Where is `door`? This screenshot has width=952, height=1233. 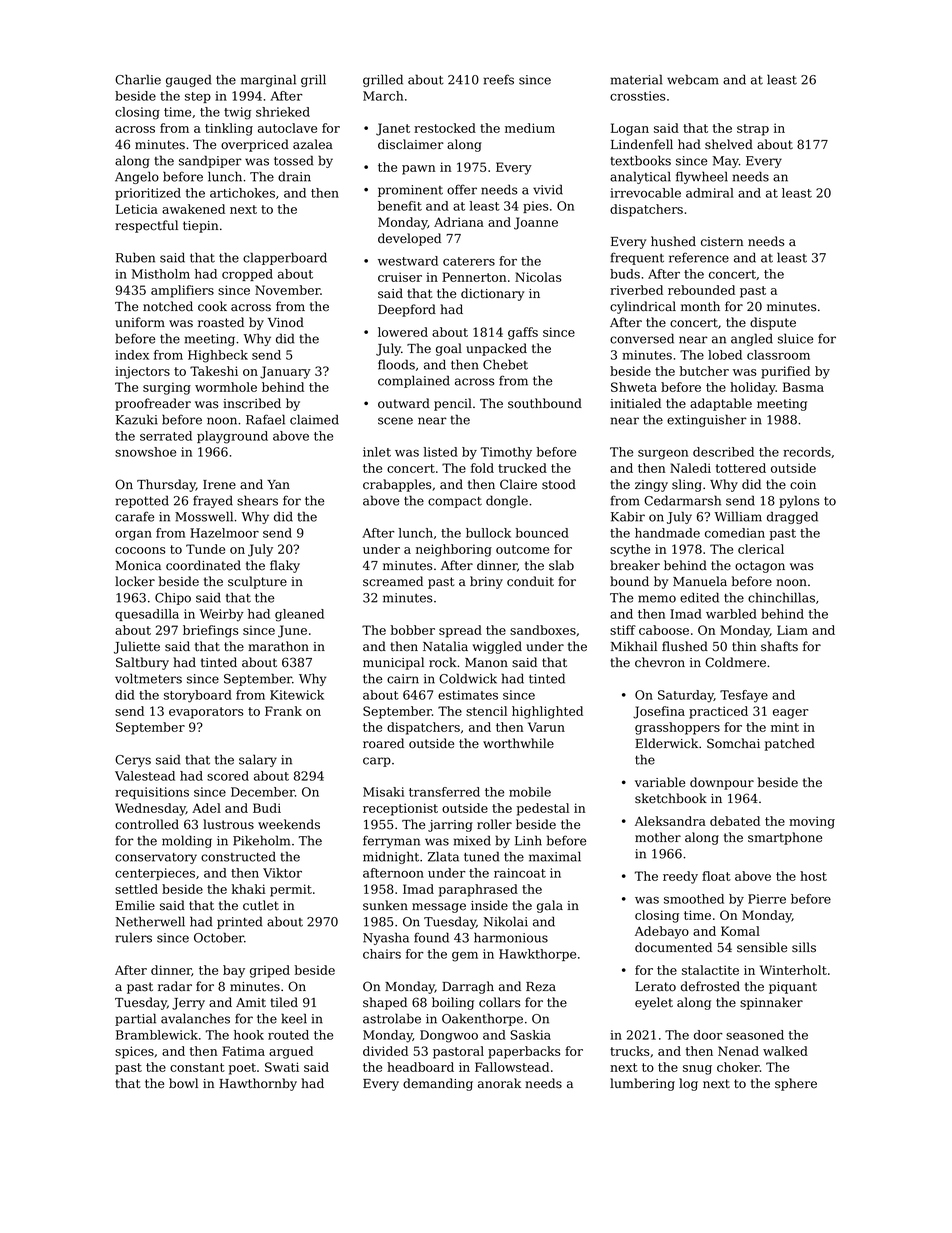 door is located at coordinates (708, 1035).
